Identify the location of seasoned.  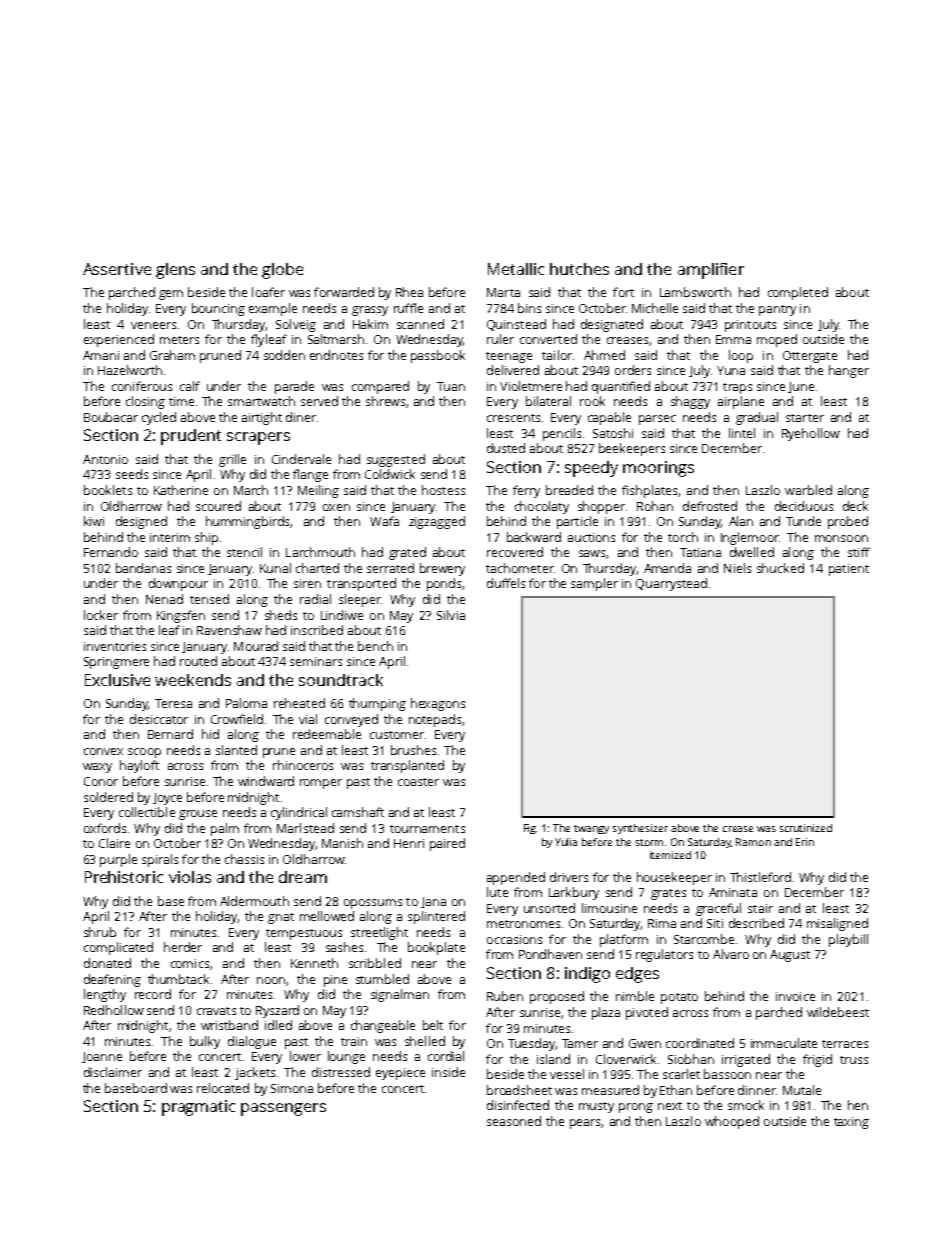
(514, 1121).
